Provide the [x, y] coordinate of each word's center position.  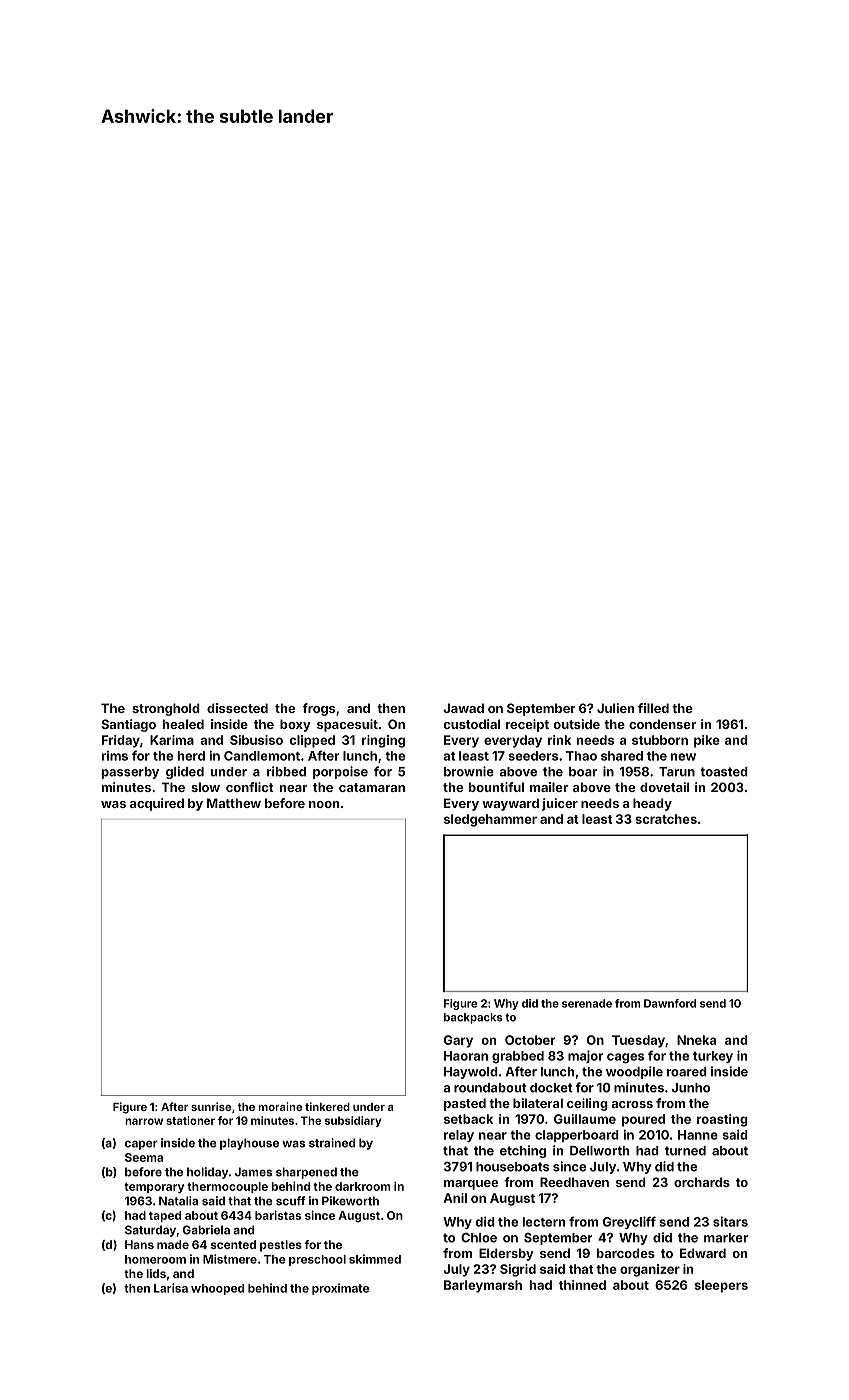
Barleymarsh [483, 1286]
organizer [650, 1270]
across [632, 1104]
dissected [237, 708]
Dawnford [670, 1003]
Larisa [171, 1288]
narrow [144, 1121]
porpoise [340, 772]
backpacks [473, 1018]
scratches [666, 819]
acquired [157, 804]
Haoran [466, 1056]
